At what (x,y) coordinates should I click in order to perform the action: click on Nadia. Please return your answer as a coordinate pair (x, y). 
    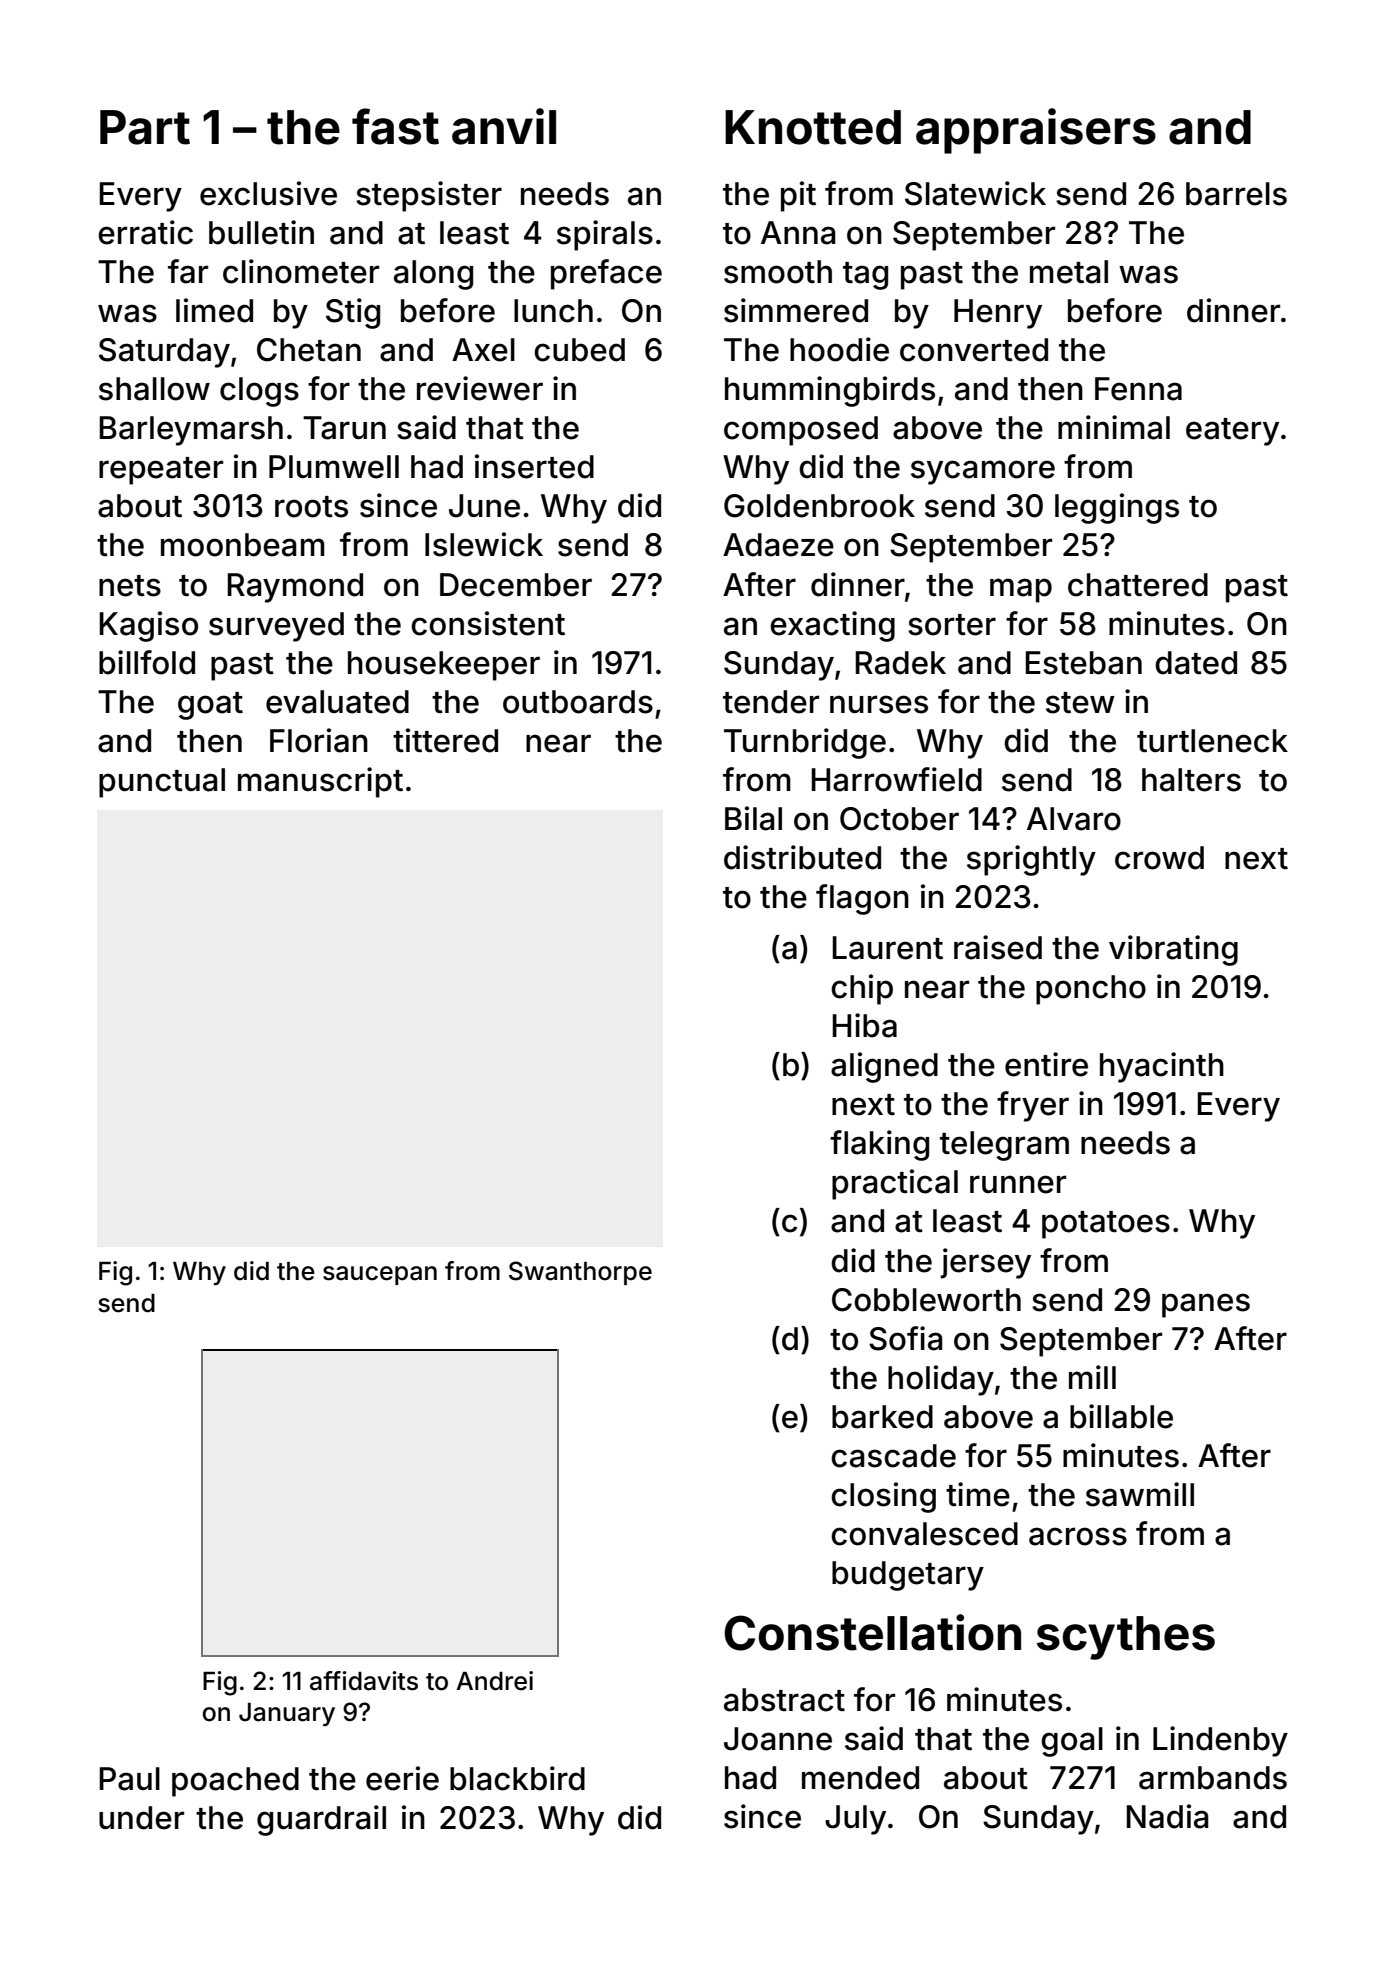
    Looking at the image, I should click on (1167, 1816).
